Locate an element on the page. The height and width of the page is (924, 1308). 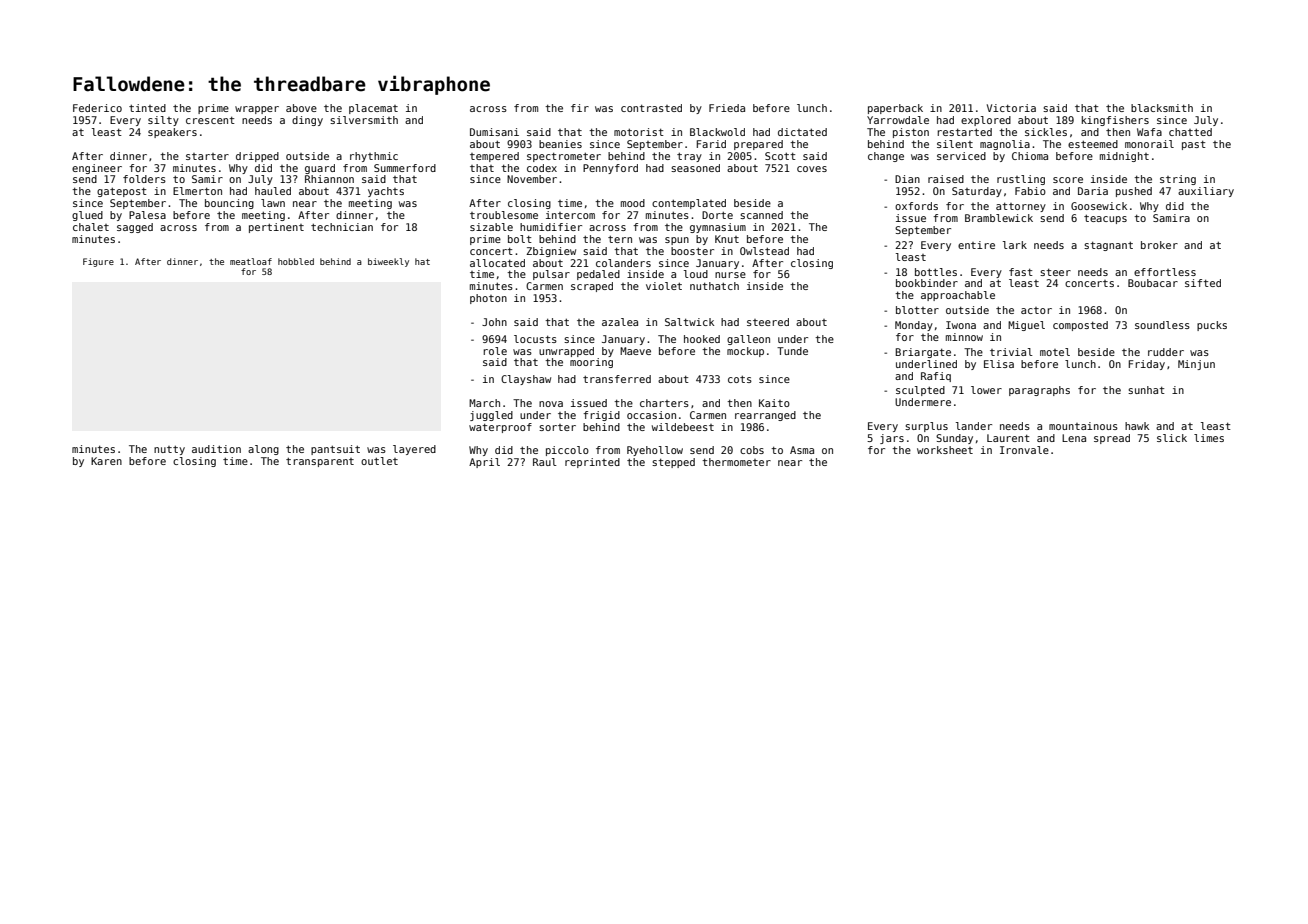
nutty is located at coordinates (169, 450).
